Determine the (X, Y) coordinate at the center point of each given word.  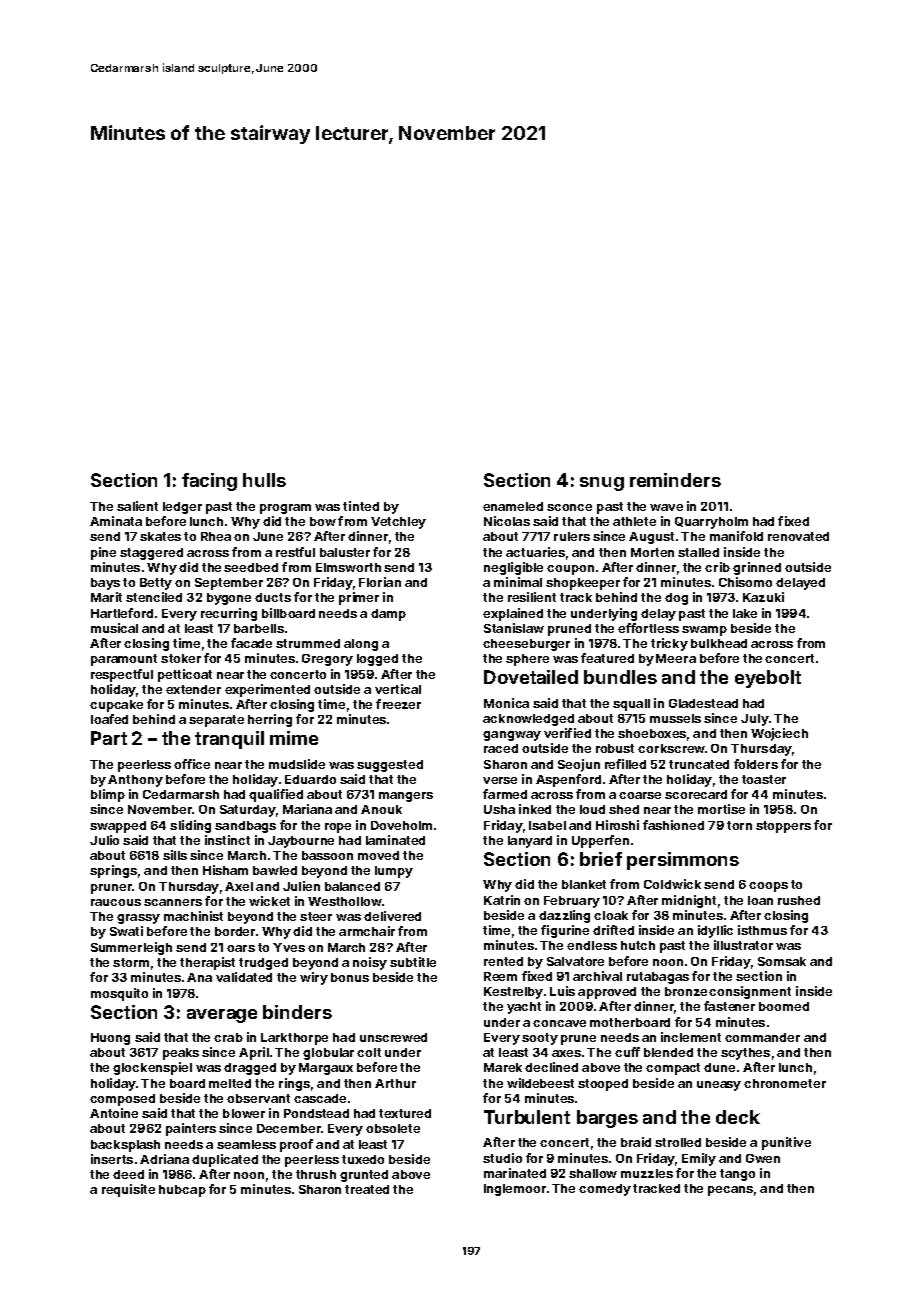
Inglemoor (515, 1190)
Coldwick (672, 884)
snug (602, 484)
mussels (675, 718)
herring (270, 720)
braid (636, 1142)
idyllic (715, 931)
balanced (352, 886)
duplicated (225, 1160)
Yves (289, 947)
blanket (584, 884)
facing (209, 482)
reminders (675, 480)
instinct (227, 840)
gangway (512, 736)
